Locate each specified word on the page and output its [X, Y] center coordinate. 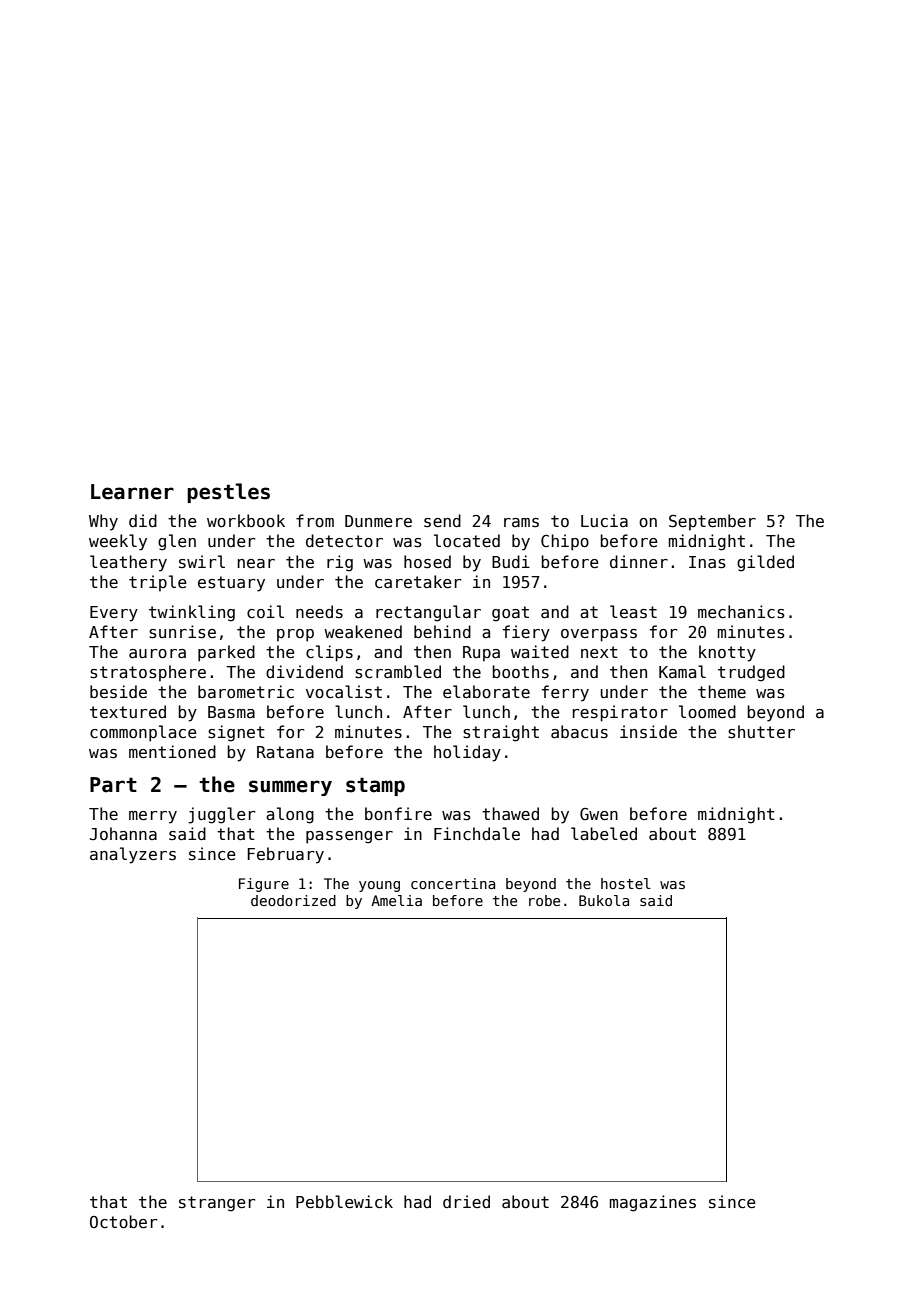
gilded [765, 563]
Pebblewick [344, 1201]
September [712, 522]
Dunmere [378, 521]
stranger [217, 1204]
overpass [599, 635]
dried [466, 1201]
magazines [653, 1203]
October [123, 1221]
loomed [707, 711]
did [143, 520]
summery [290, 788]
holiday [467, 753]
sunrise [182, 631]
